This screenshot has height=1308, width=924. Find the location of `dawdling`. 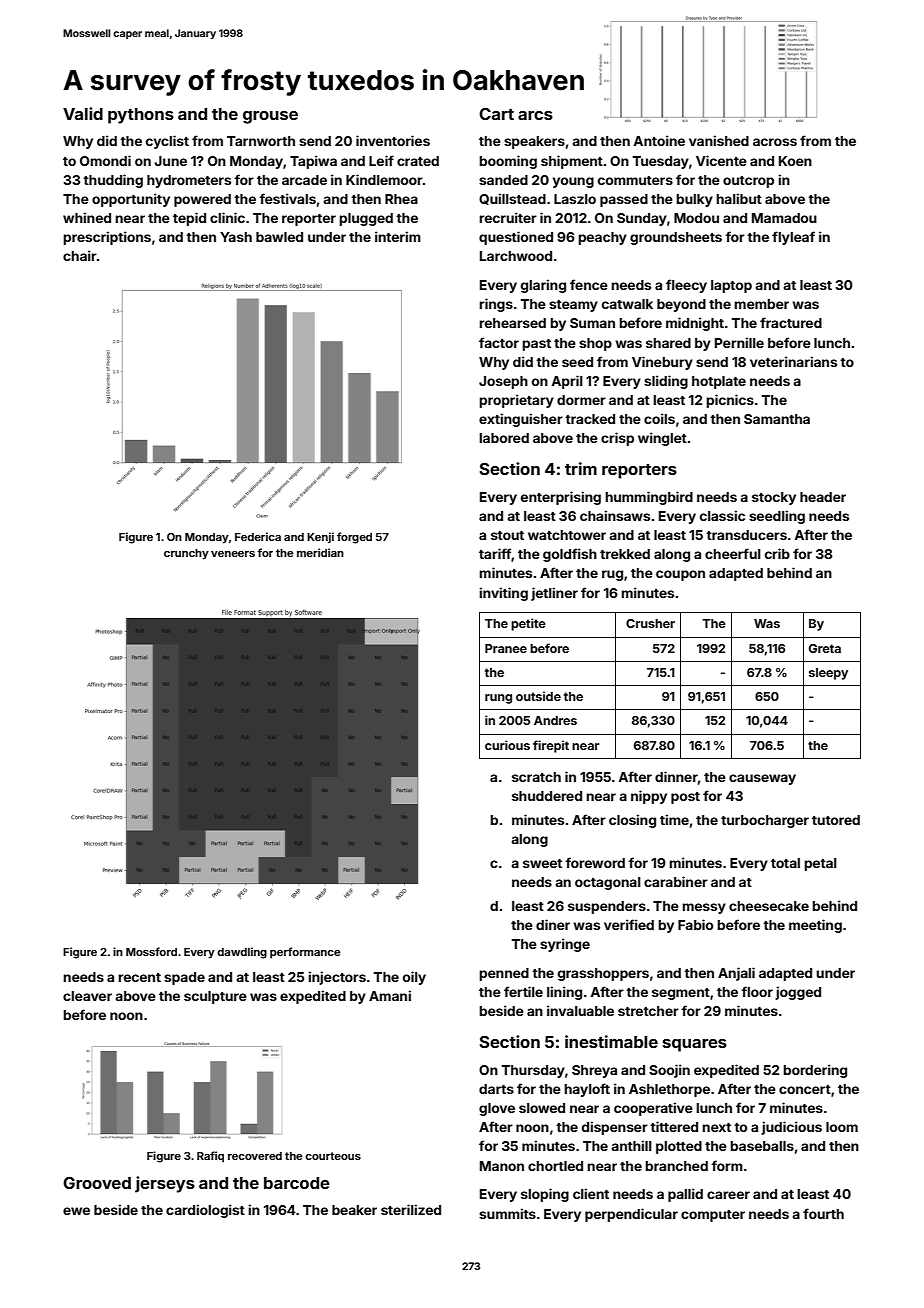

dawdling is located at coordinates (242, 953).
